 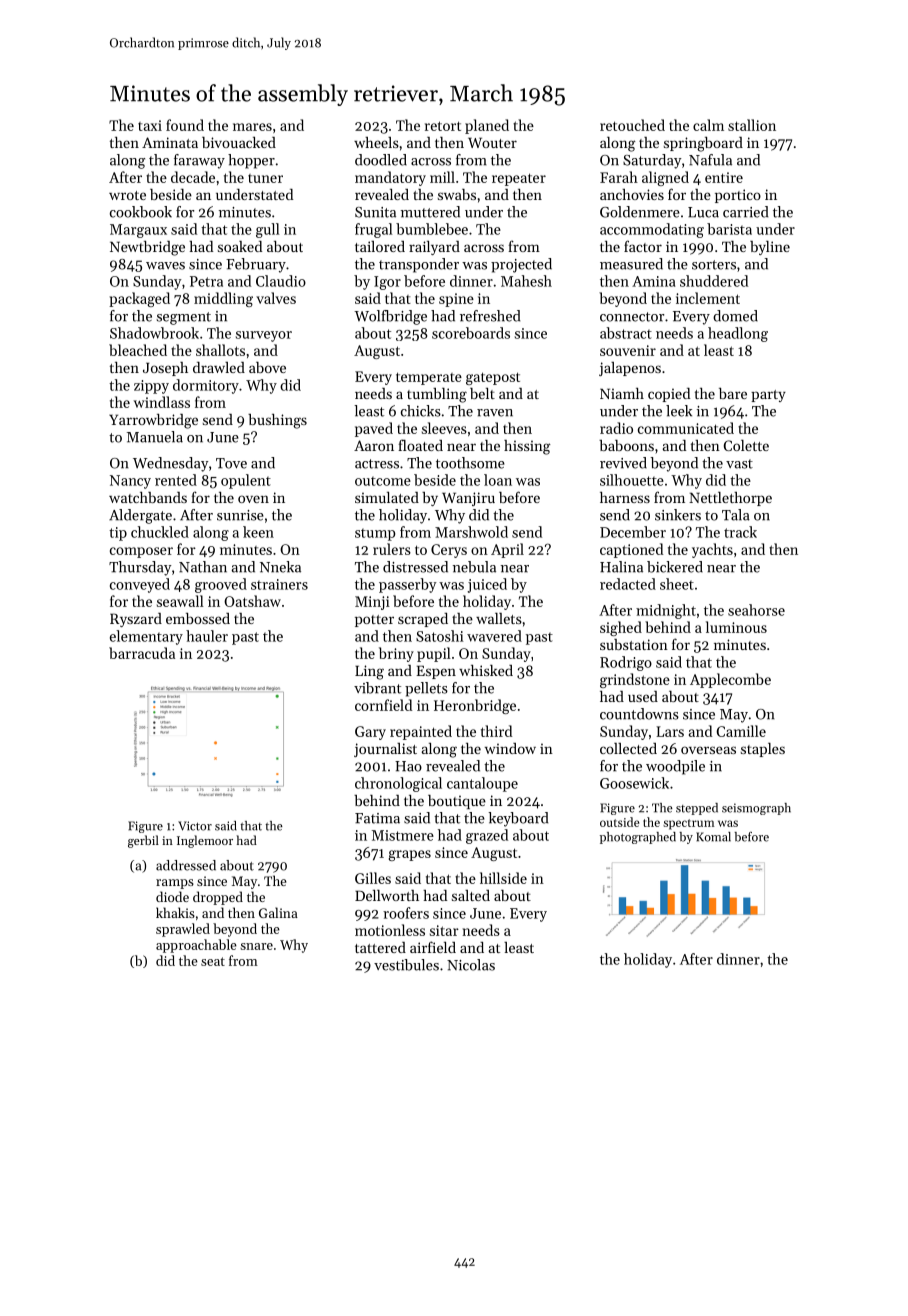 I want to click on juiced, so click(x=487, y=585).
